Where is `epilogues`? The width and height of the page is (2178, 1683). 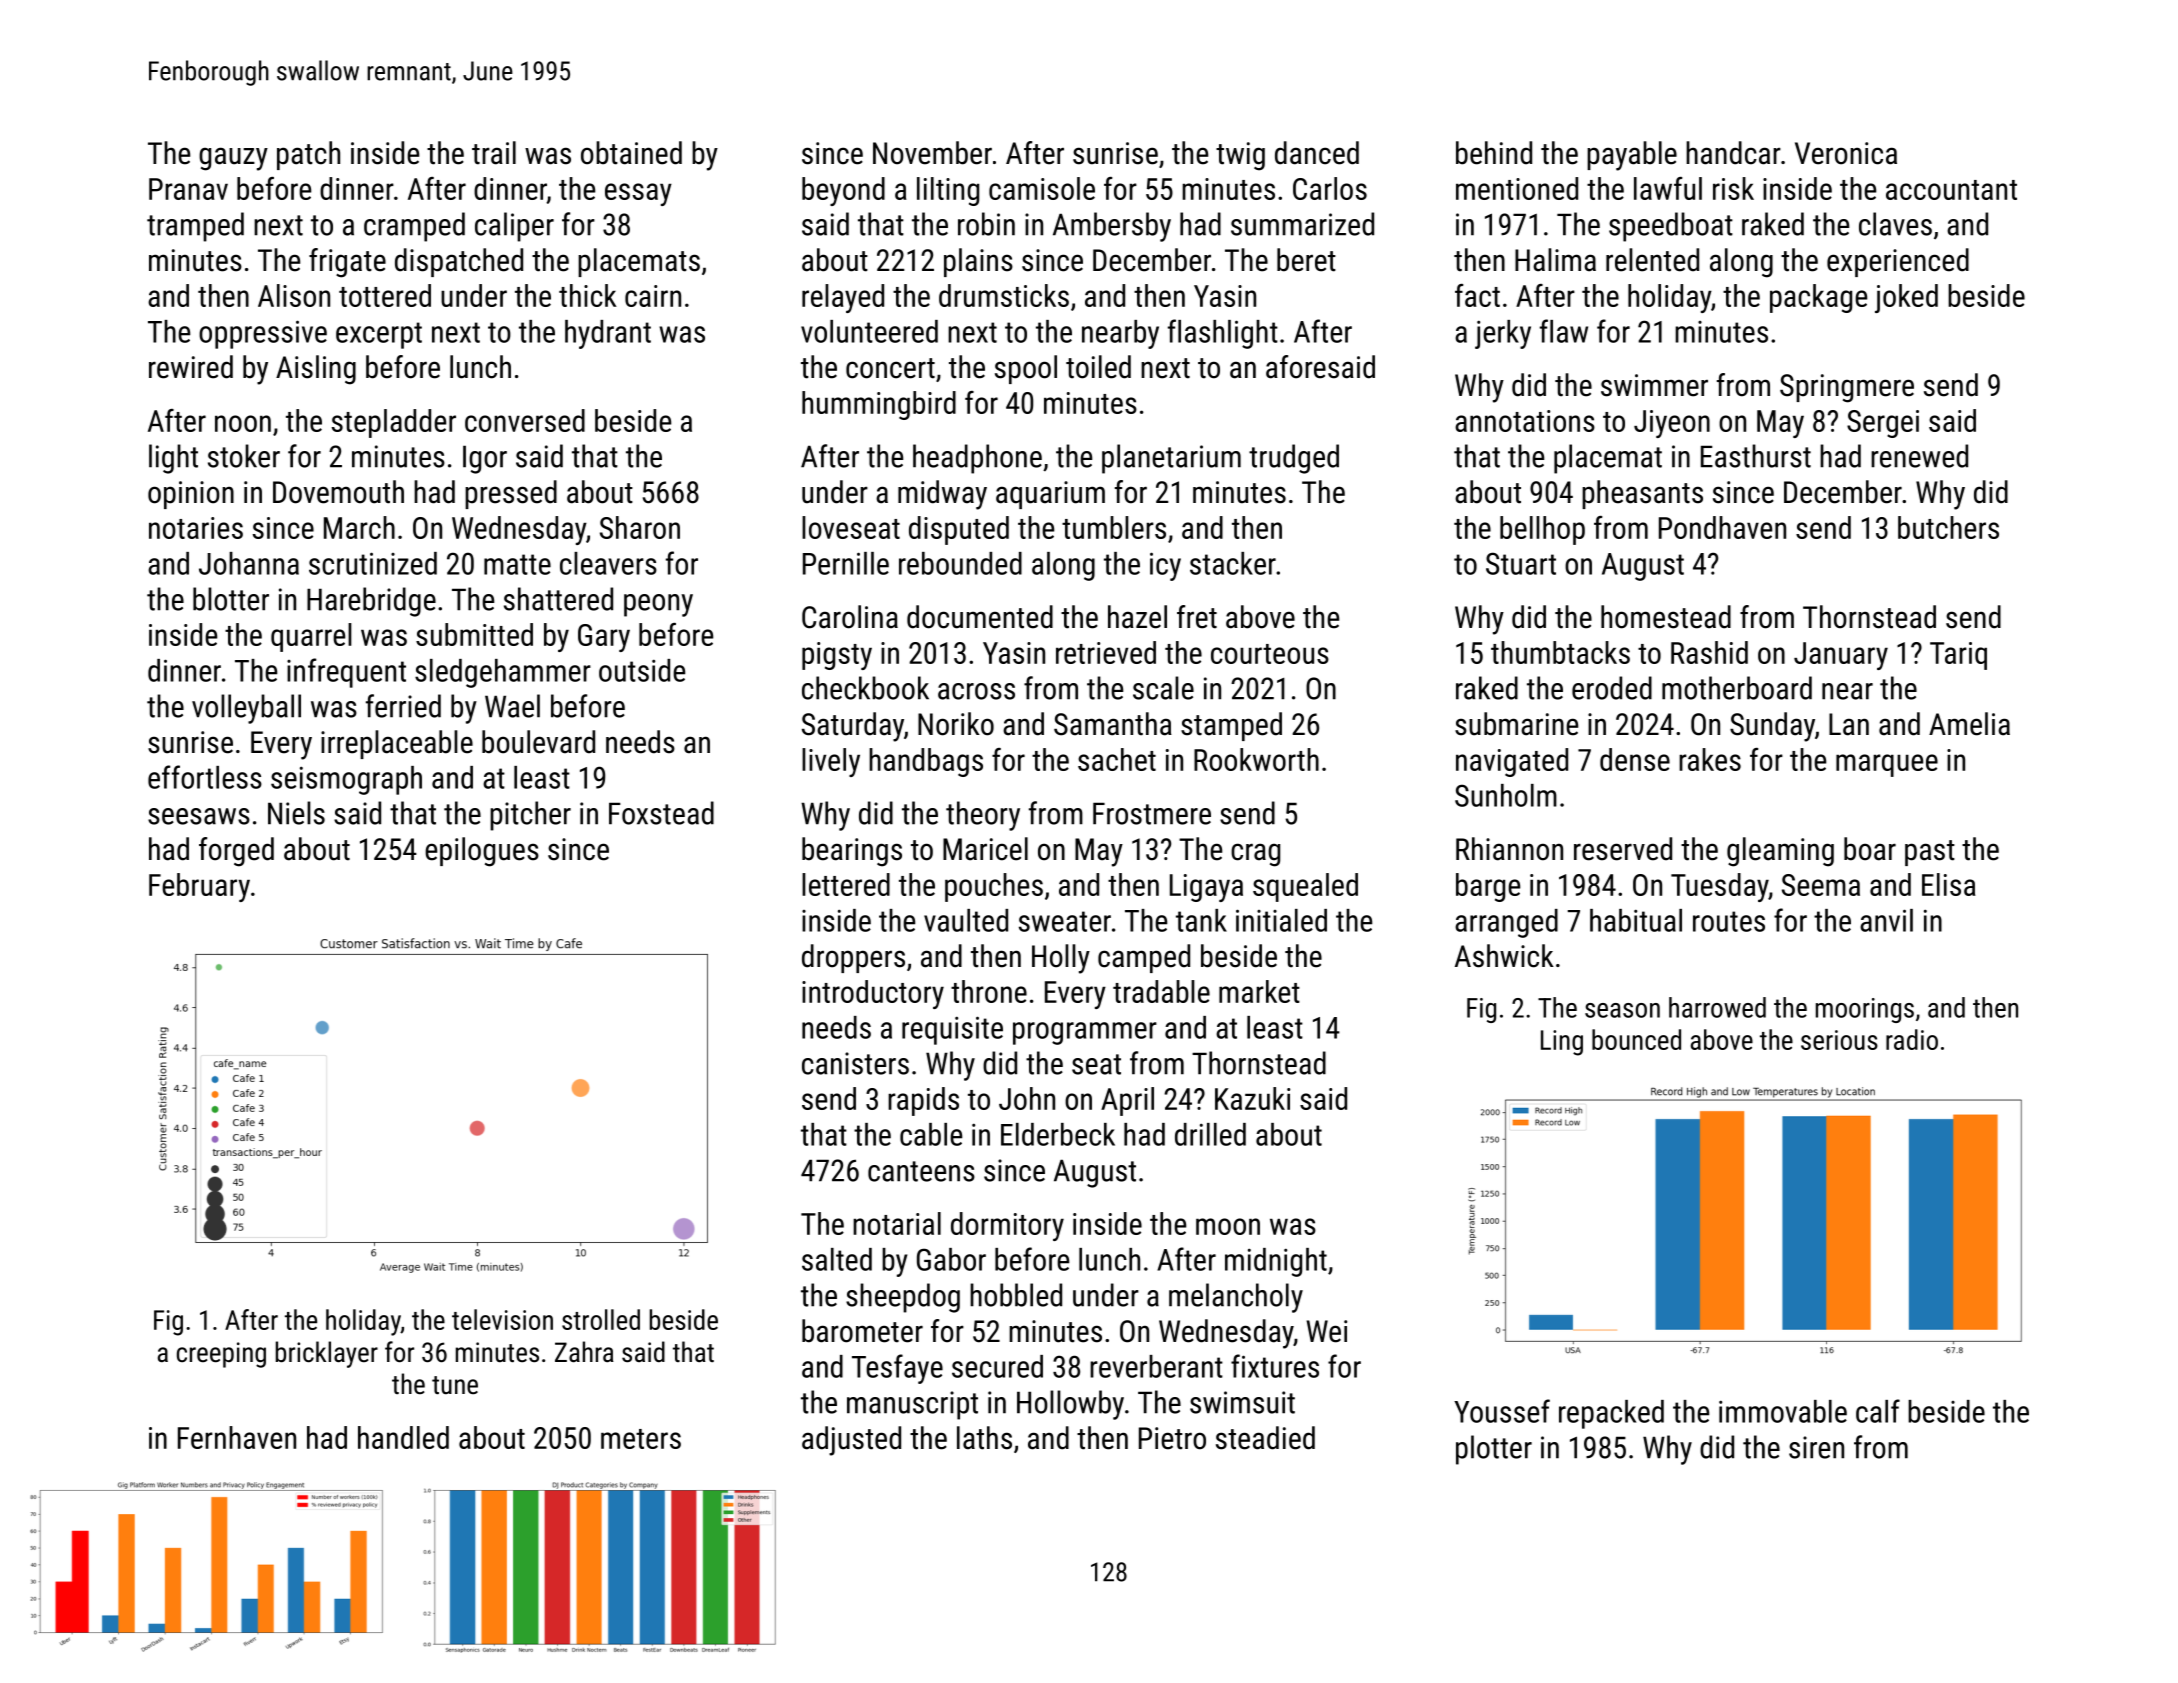
epilogues is located at coordinates (482, 852).
